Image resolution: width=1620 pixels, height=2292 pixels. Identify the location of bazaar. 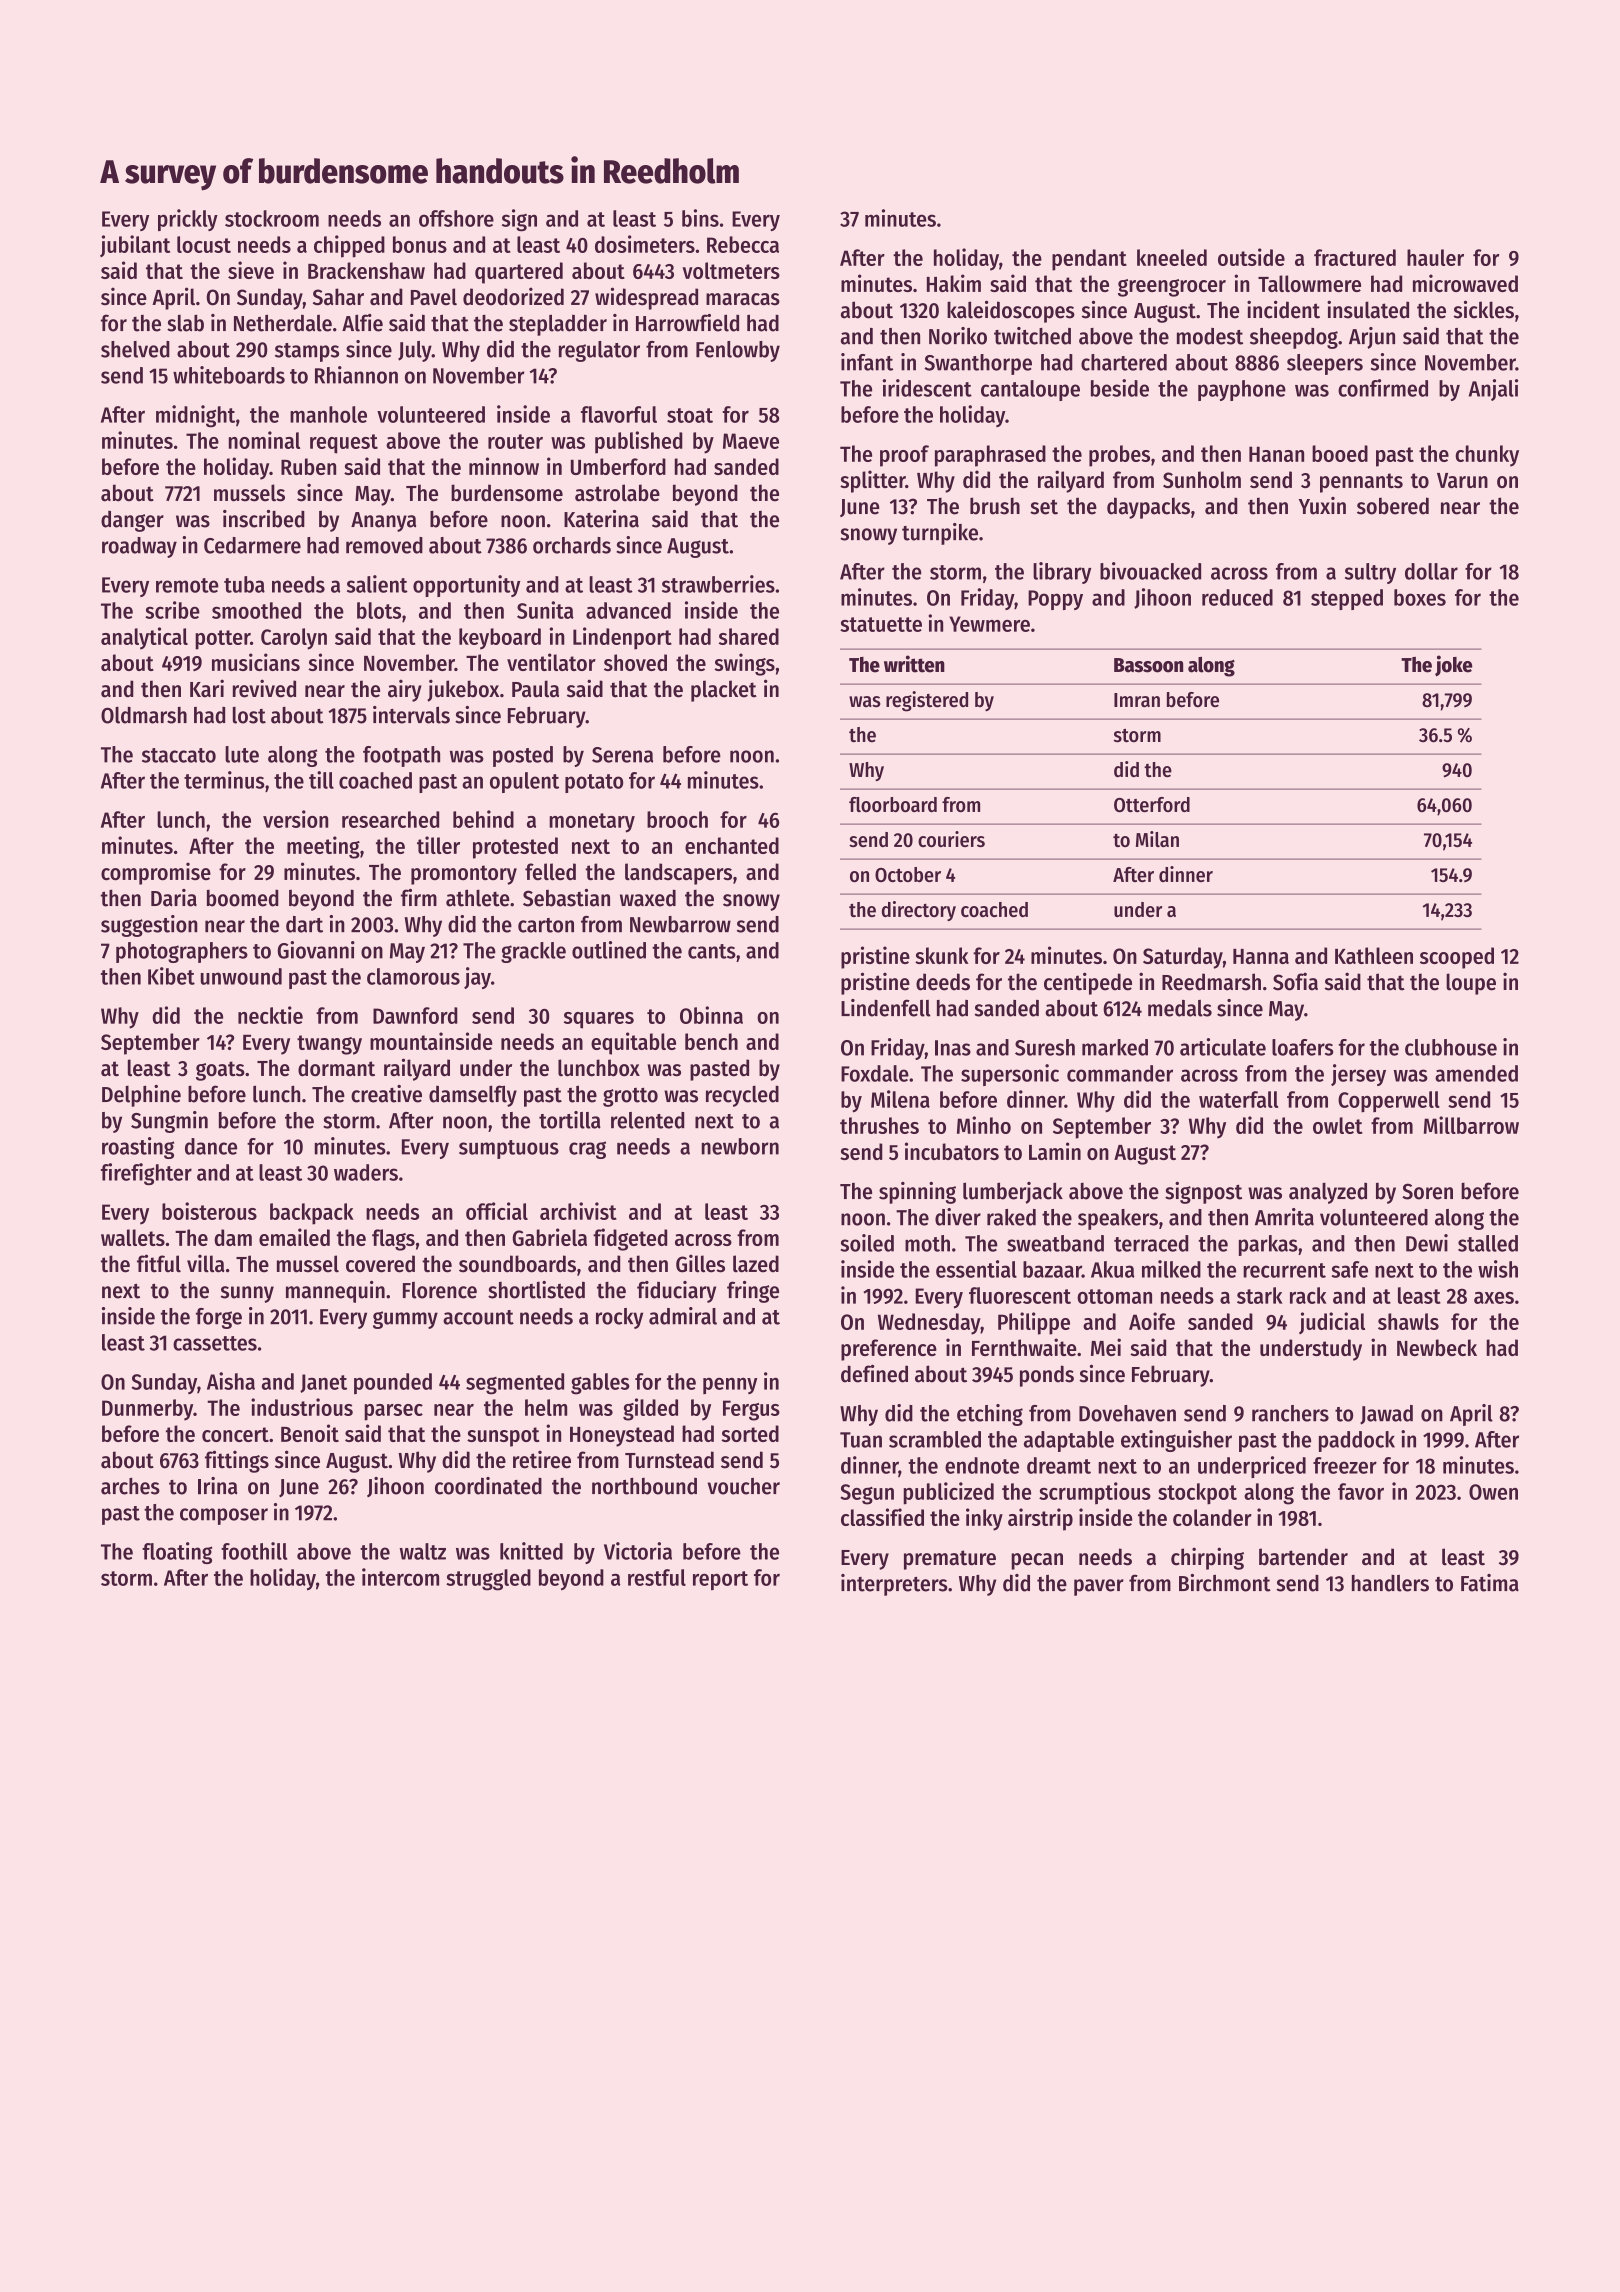
(1052, 1269).
